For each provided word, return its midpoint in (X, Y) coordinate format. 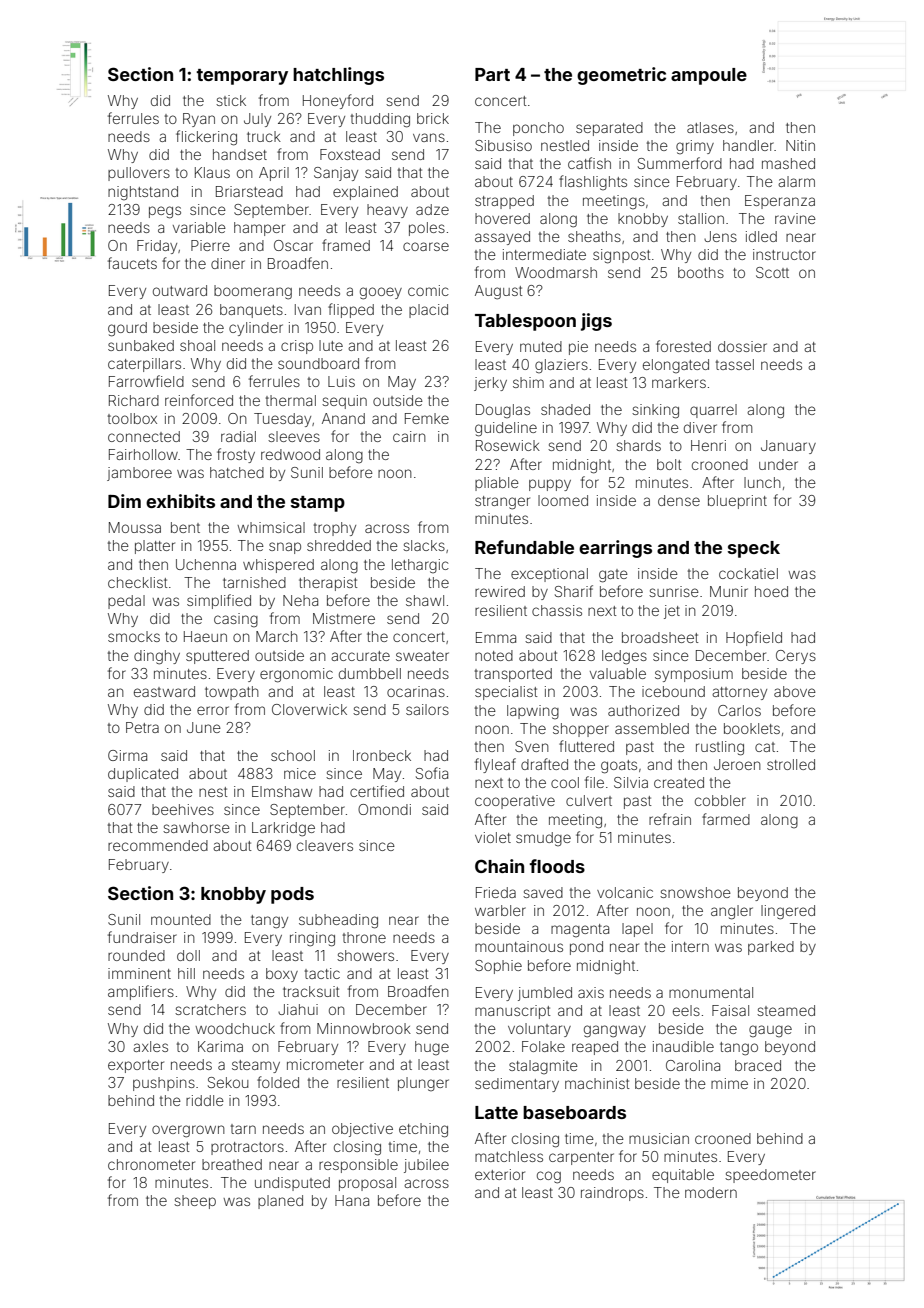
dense (679, 500)
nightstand (143, 193)
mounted (181, 919)
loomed (563, 500)
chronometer (151, 1164)
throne (364, 937)
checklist (138, 582)
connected (144, 436)
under (778, 464)
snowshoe (695, 892)
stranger (502, 503)
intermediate (544, 254)
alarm (796, 181)
